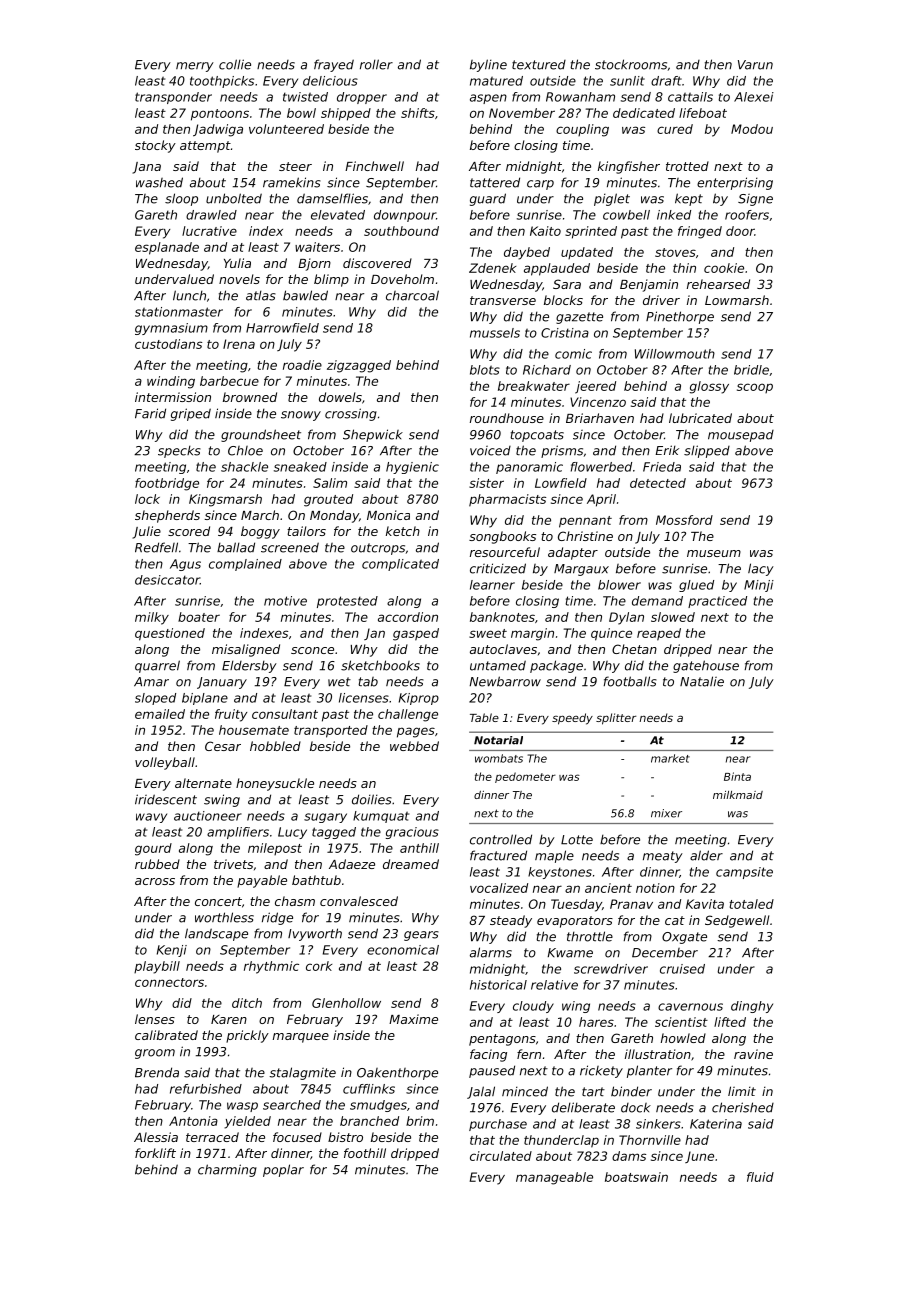 Image resolution: width=908 pixels, height=1316 pixels. Describe the element at coordinates (275, 849) in the screenshot. I see `milepost` at that location.
